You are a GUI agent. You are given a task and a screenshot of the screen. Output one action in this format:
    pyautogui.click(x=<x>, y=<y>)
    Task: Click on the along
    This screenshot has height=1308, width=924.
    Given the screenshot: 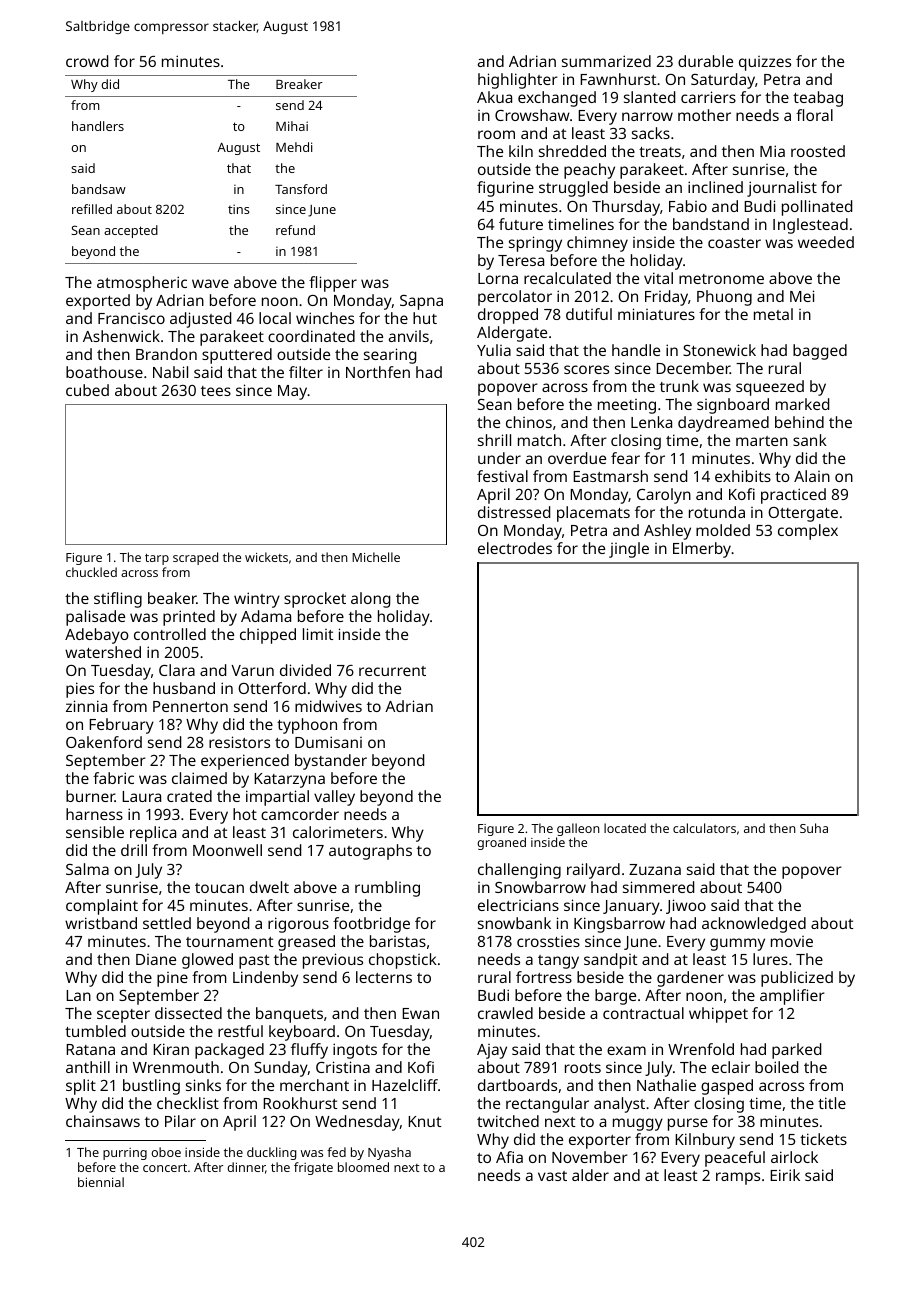 What is the action you would take?
    pyautogui.click(x=370, y=600)
